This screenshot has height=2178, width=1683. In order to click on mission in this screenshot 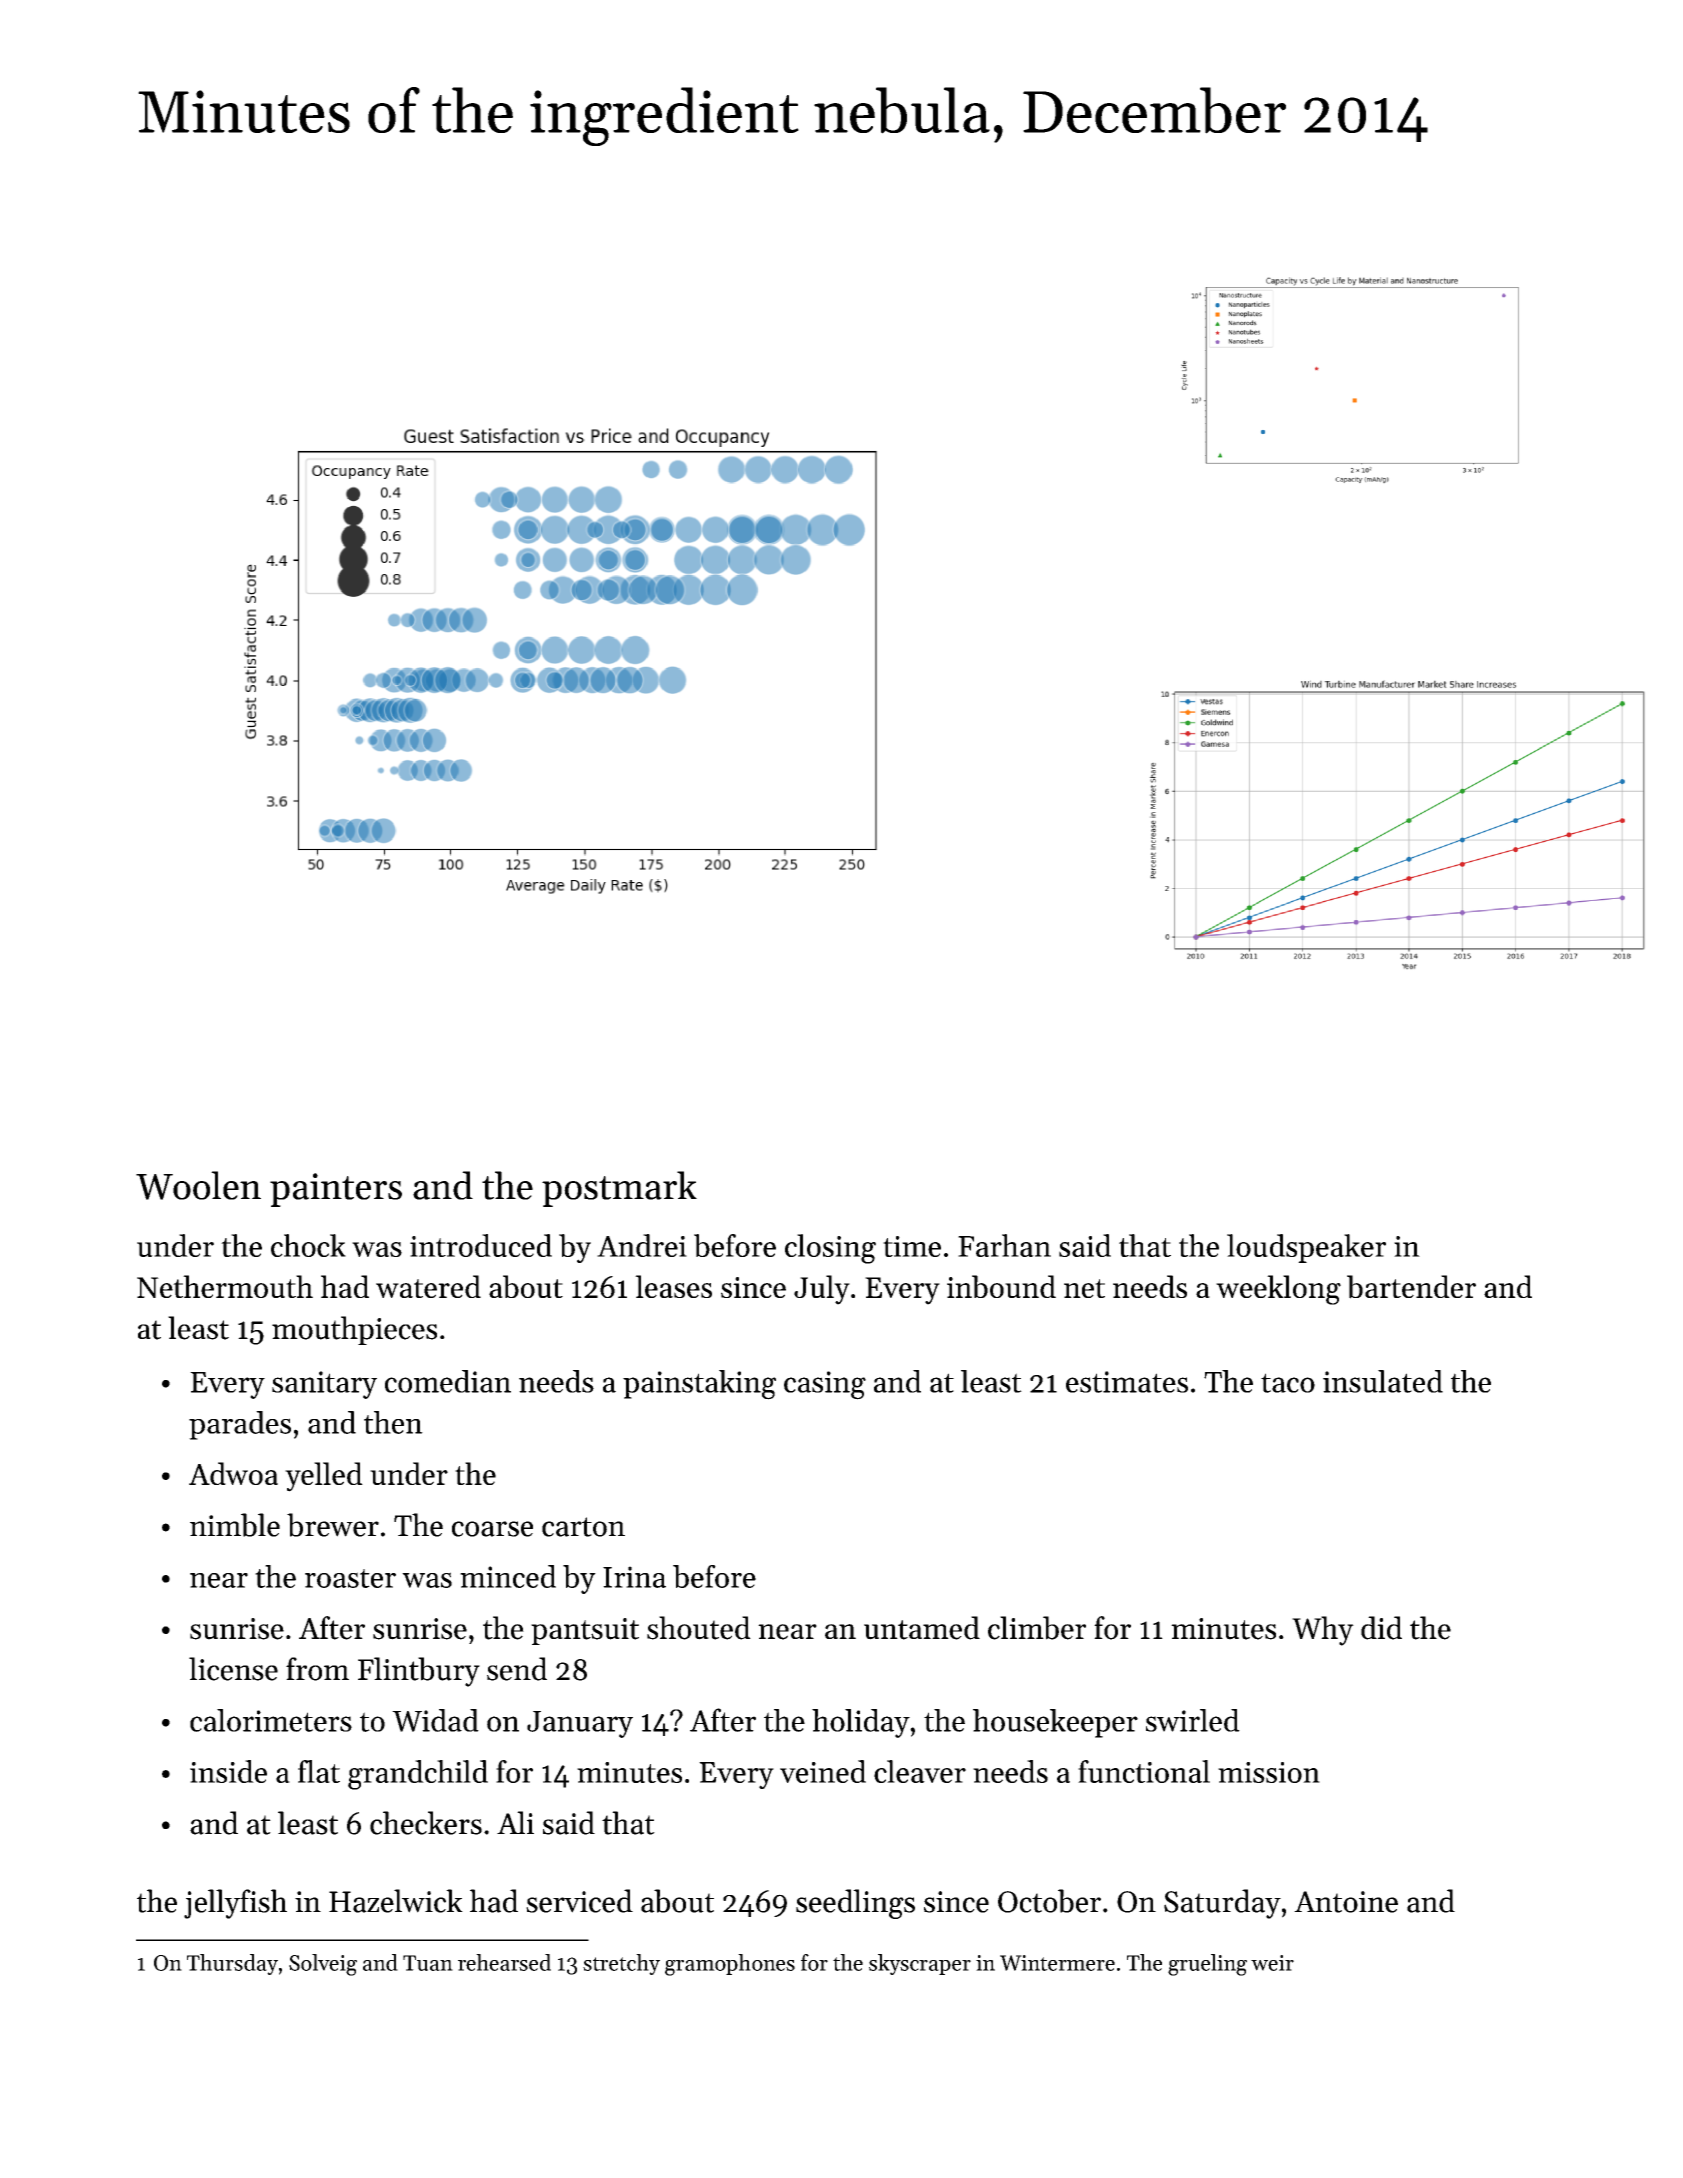, I will do `click(1269, 1772)`.
